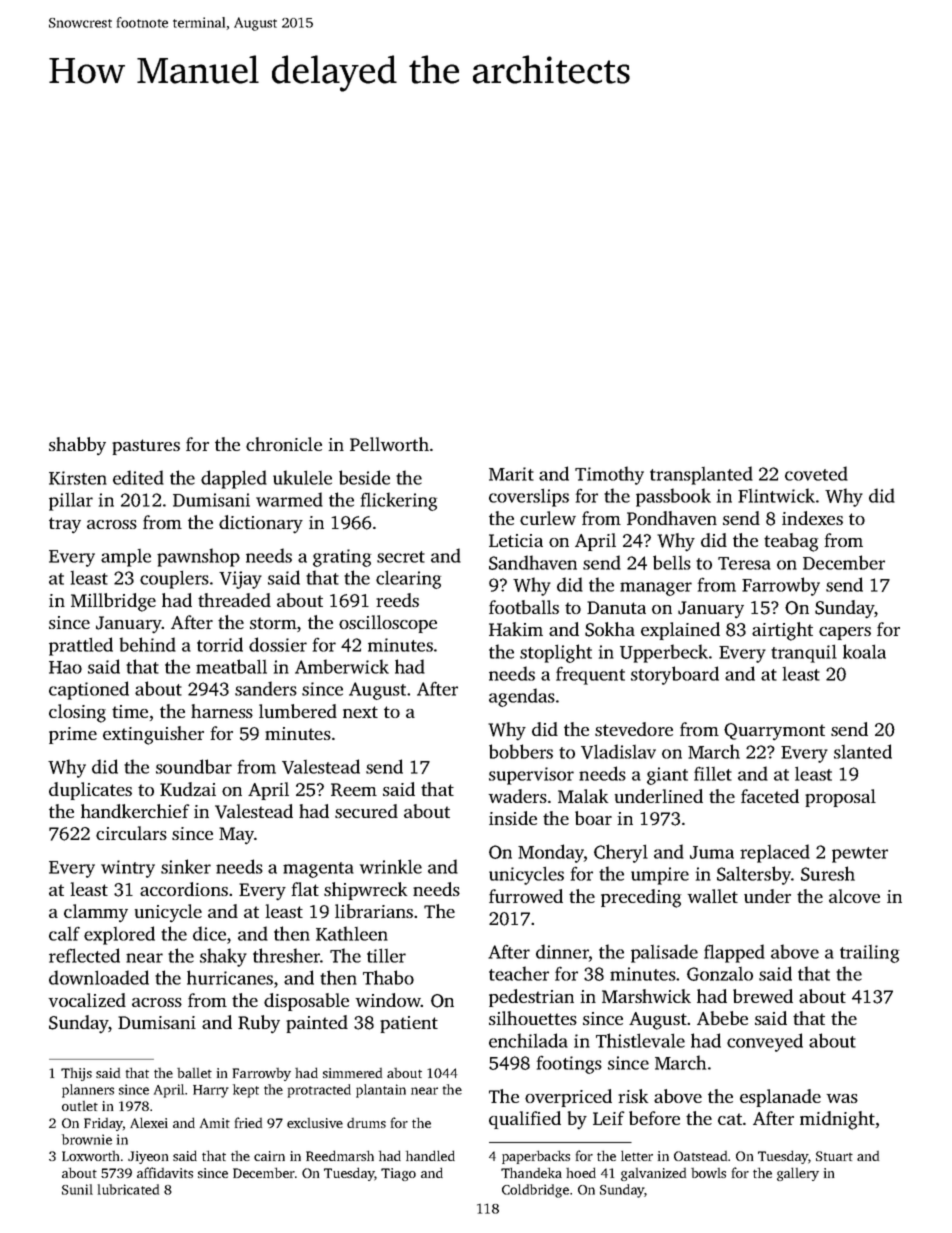  Describe the element at coordinates (198, 557) in the page. I see `pawnshop` at that location.
